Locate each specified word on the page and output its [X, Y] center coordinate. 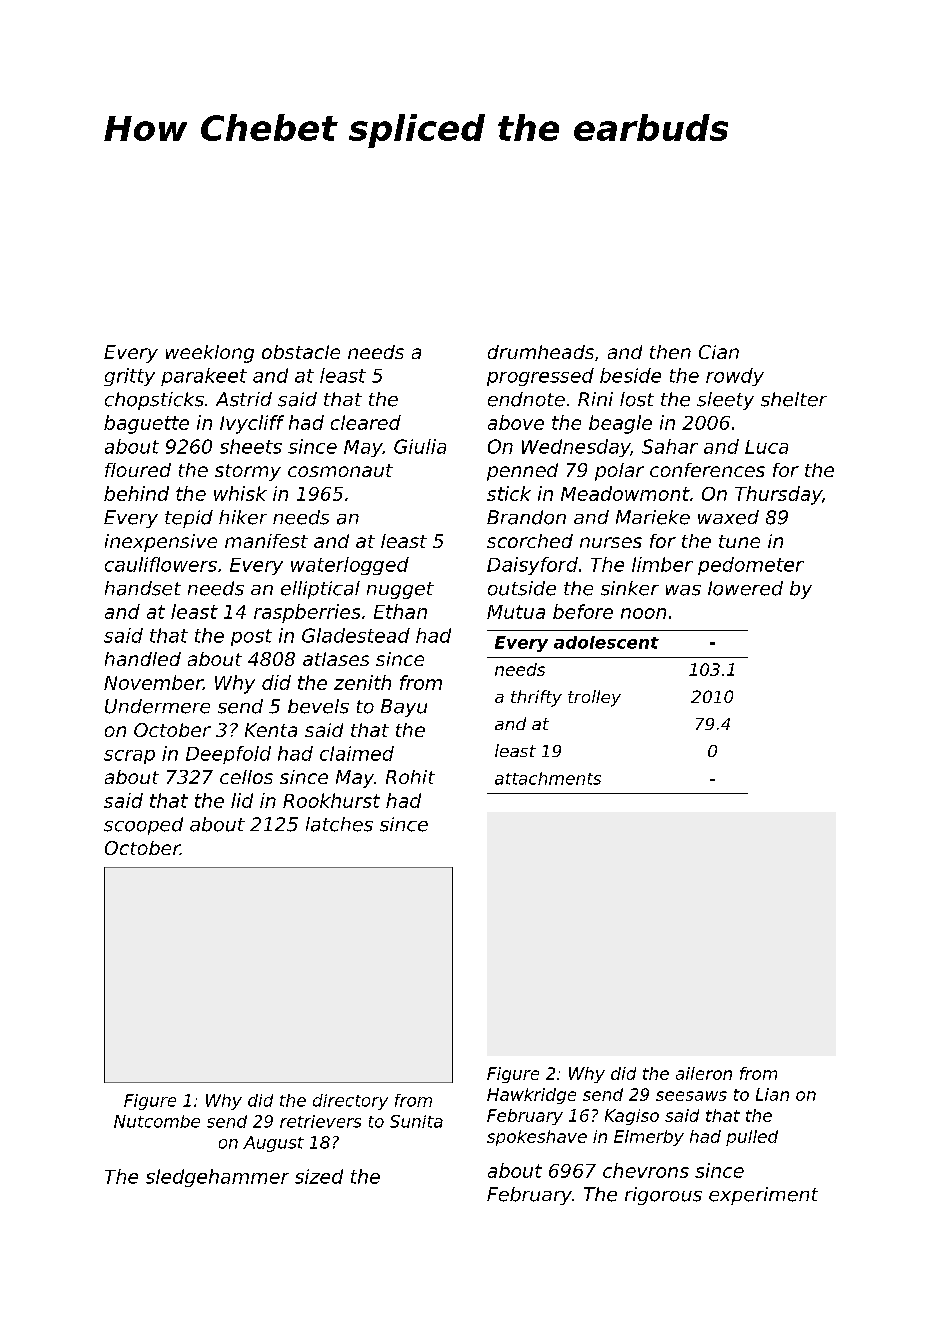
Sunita [416, 1121]
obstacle [301, 352]
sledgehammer [217, 1178]
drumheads [541, 352]
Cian [719, 352]
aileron [704, 1073]
